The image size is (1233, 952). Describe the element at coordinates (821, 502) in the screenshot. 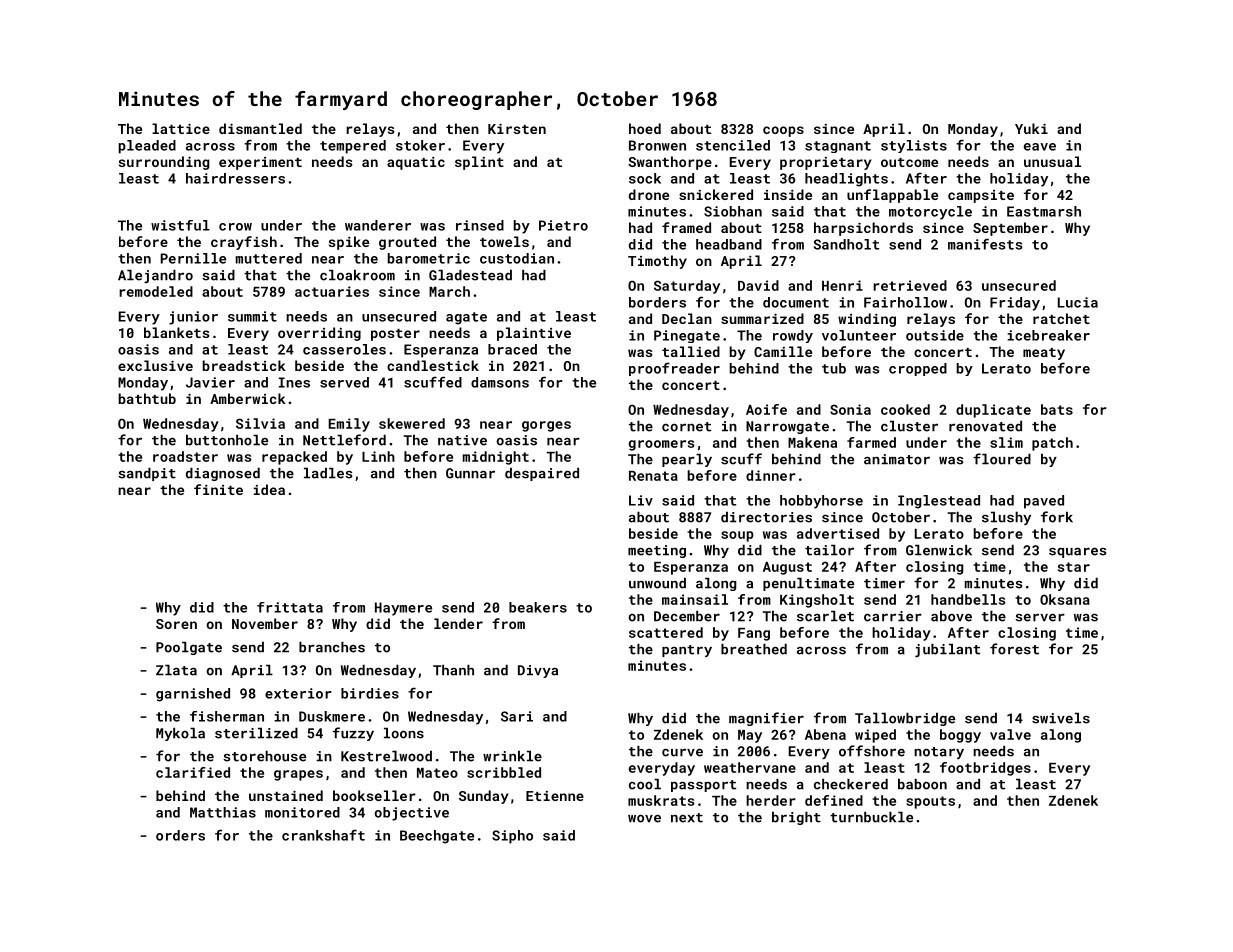

I see `hobbyhorse` at that location.
